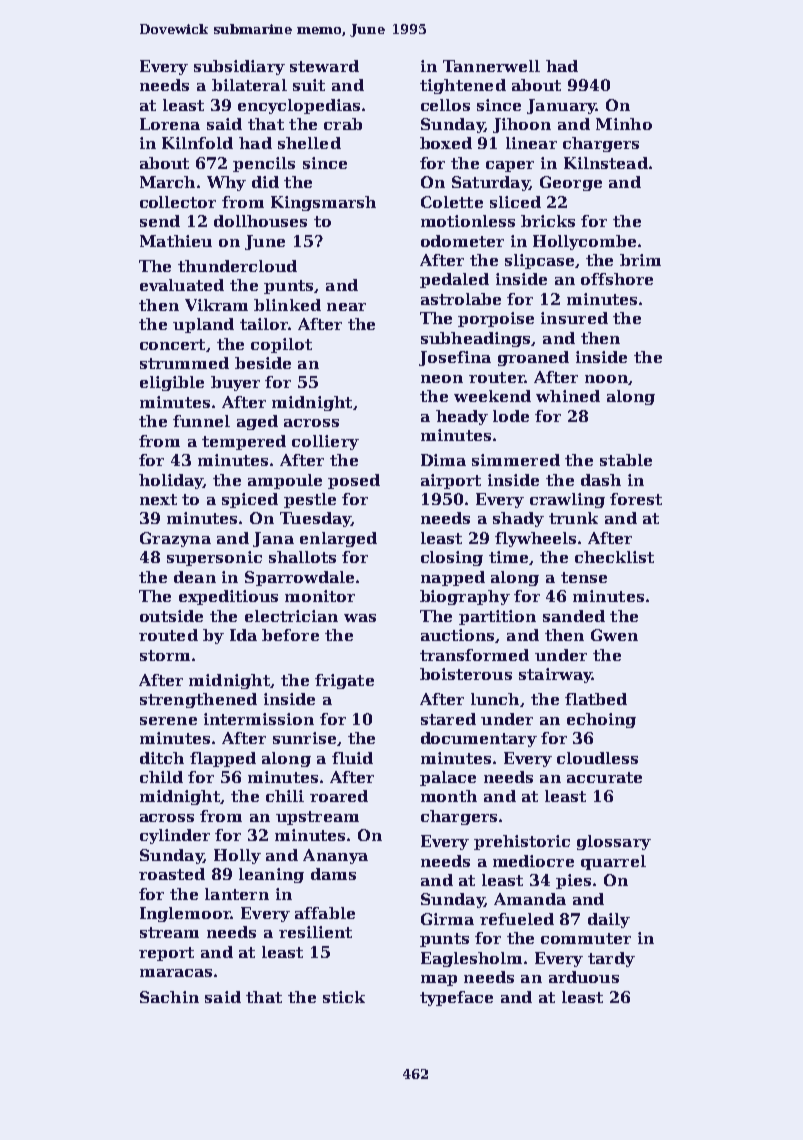 The image size is (803, 1140). What do you see at coordinates (360, 618) in the document?
I see `was` at bounding box center [360, 618].
